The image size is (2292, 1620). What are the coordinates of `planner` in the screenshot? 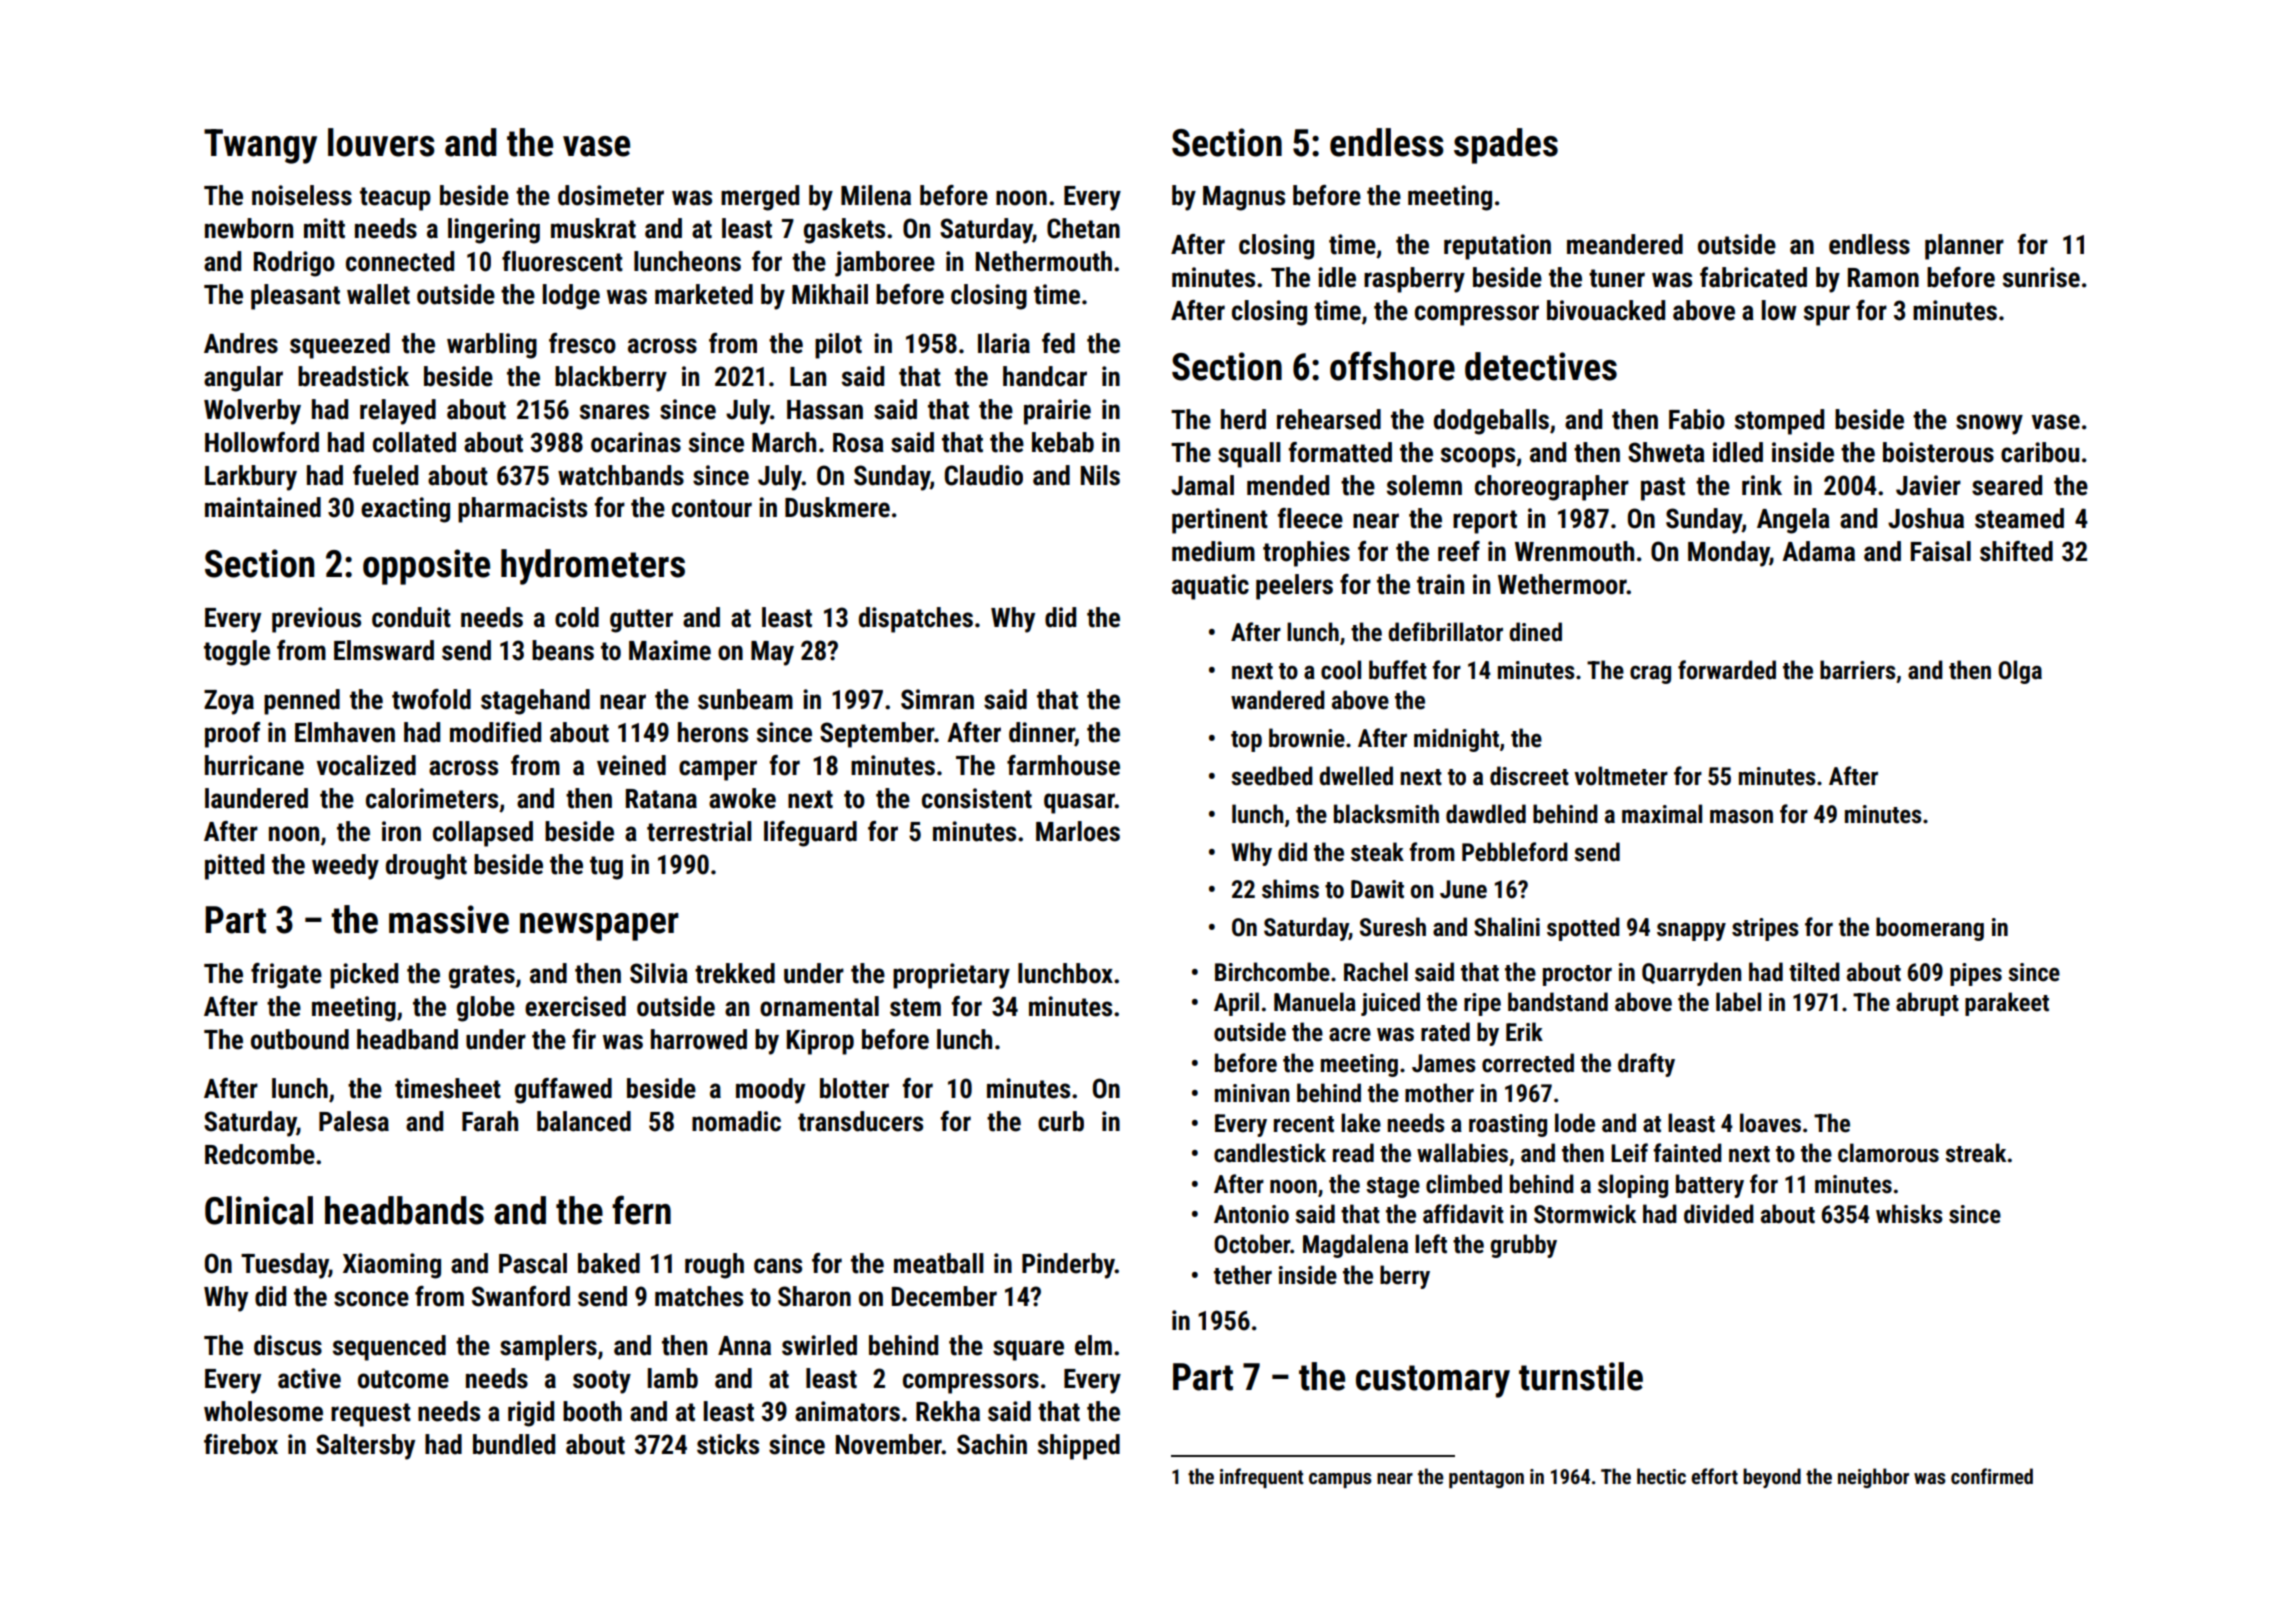 It's located at (1964, 247).
